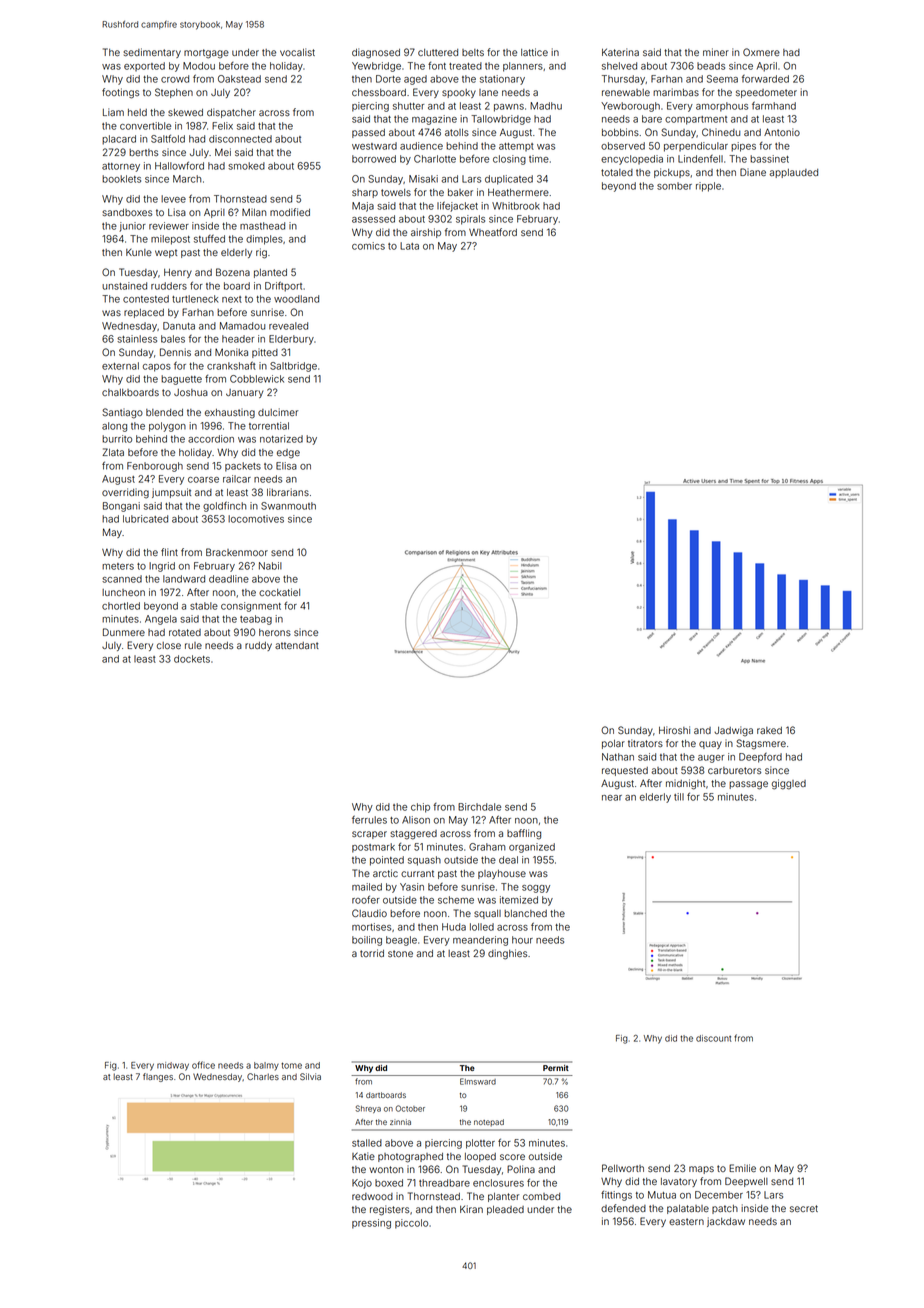  Describe the element at coordinates (369, 835) in the screenshot. I see `scraper` at that location.
